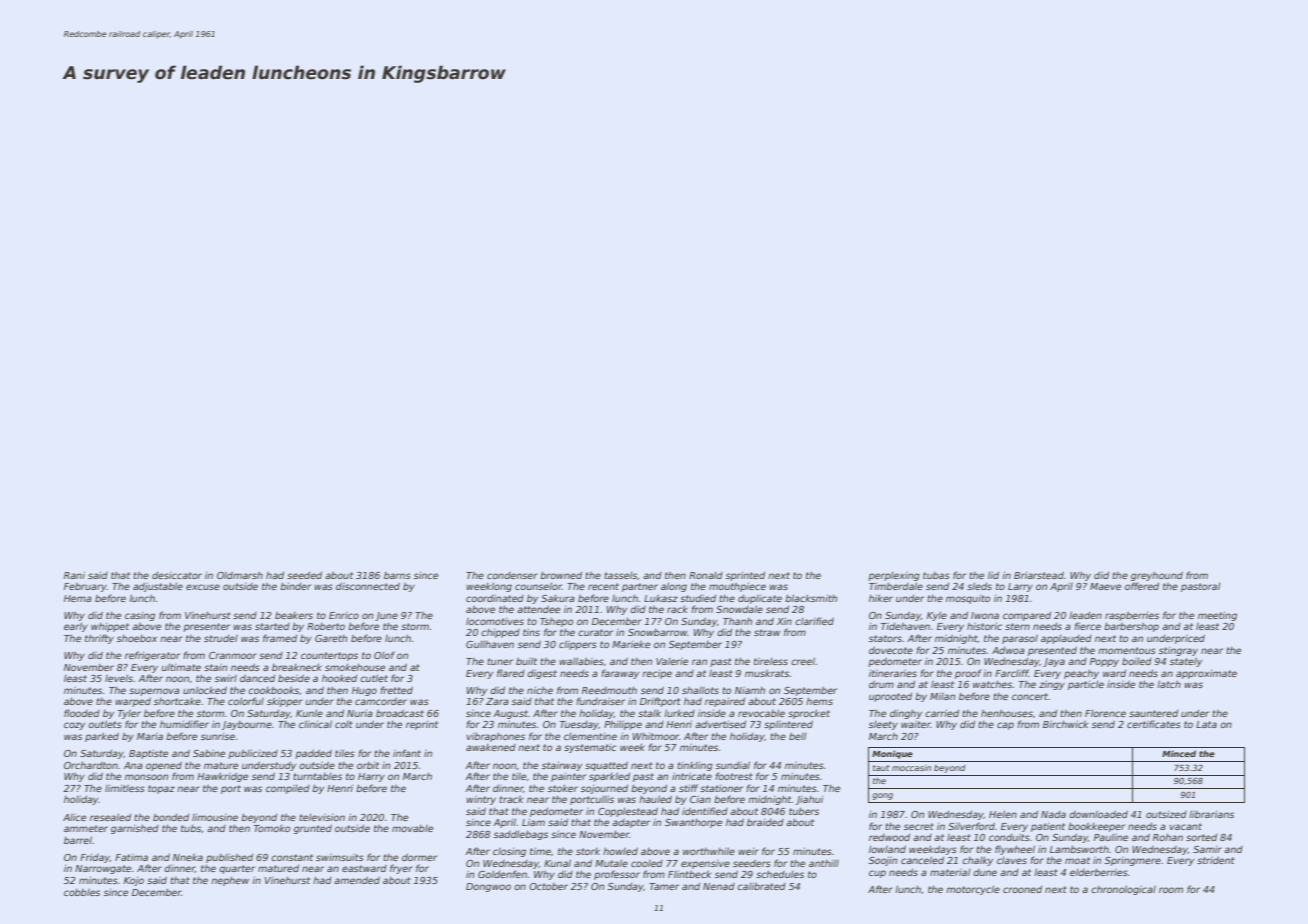  I want to click on tubas, so click(936, 575).
